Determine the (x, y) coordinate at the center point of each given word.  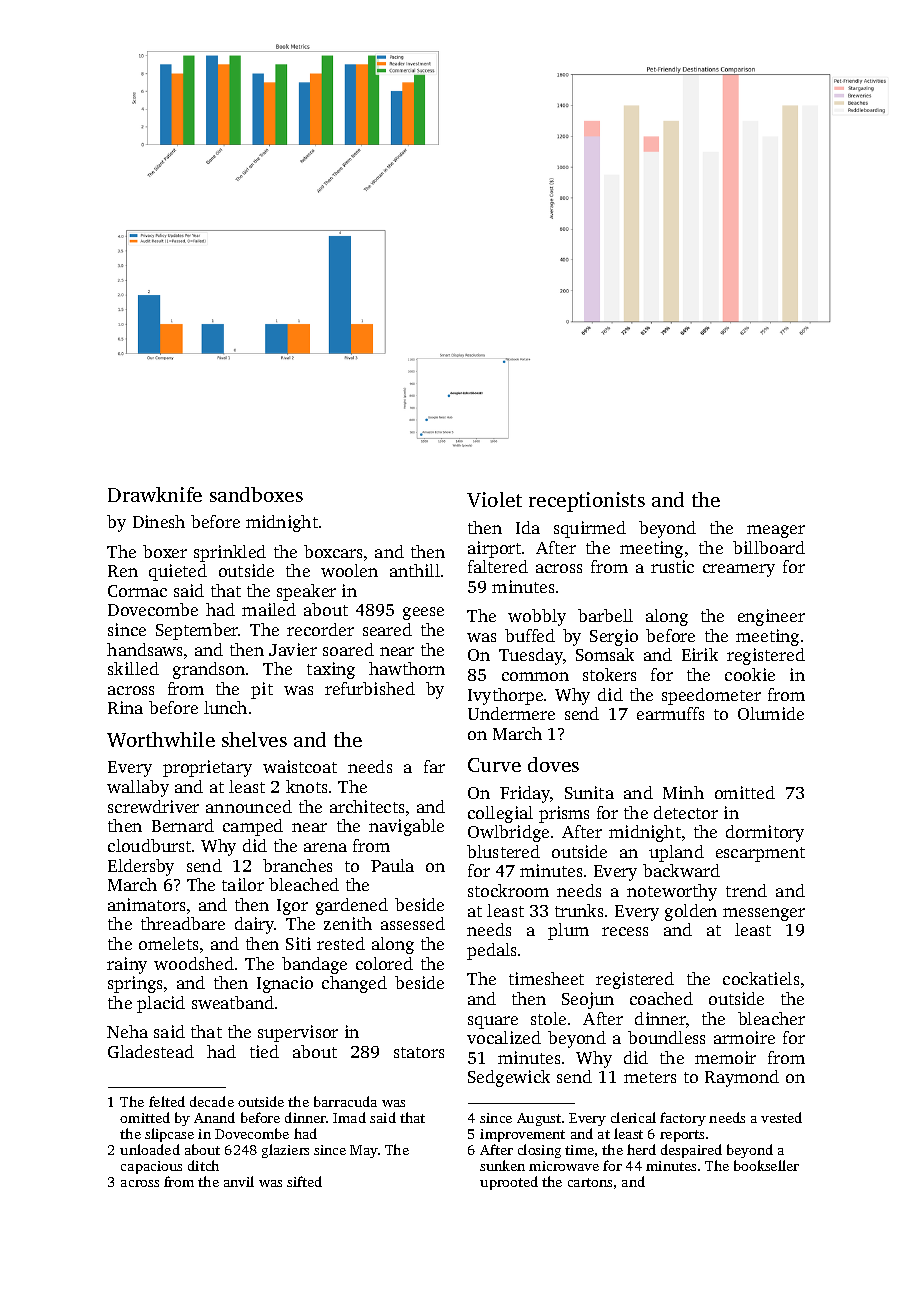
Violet (494, 499)
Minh (683, 792)
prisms (564, 814)
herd (641, 1149)
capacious (151, 1167)
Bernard (183, 825)
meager (776, 531)
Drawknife (155, 494)
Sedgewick (509, 1078)
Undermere (511, 713)
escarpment (760, 854)
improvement (522, 1135)
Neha (127, 1031)
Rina (125, 707)
